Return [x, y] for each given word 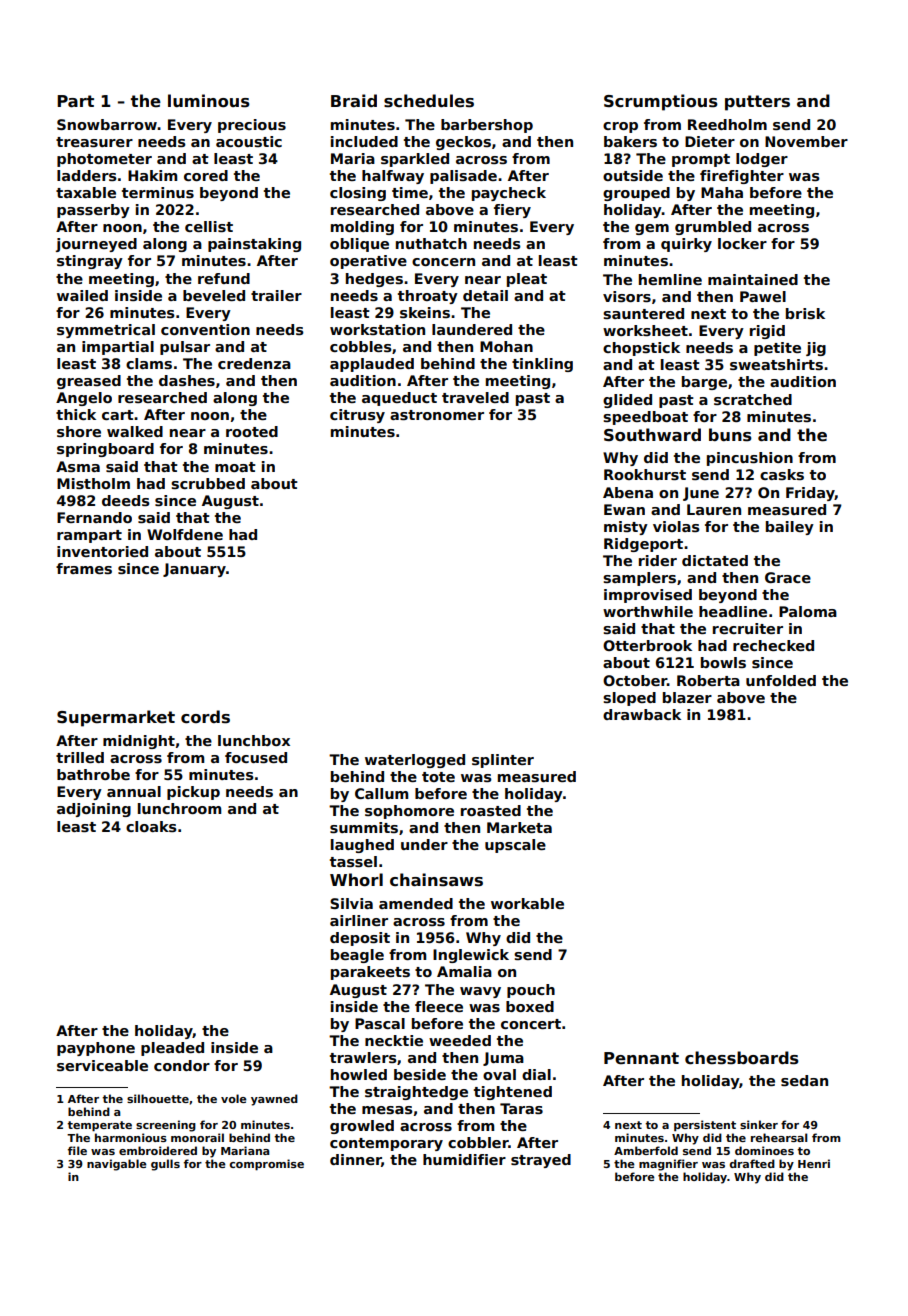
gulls [165, 1165]
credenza [254, 363]
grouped [636, 194]
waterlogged [415, 761]
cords [205, 717]
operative [368, 262]
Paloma [808, 611]
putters [757, 103]
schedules [429, 101]
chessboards [742, 1058]
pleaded [172, 1049]
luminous [209, 101]
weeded [460, 1040]
